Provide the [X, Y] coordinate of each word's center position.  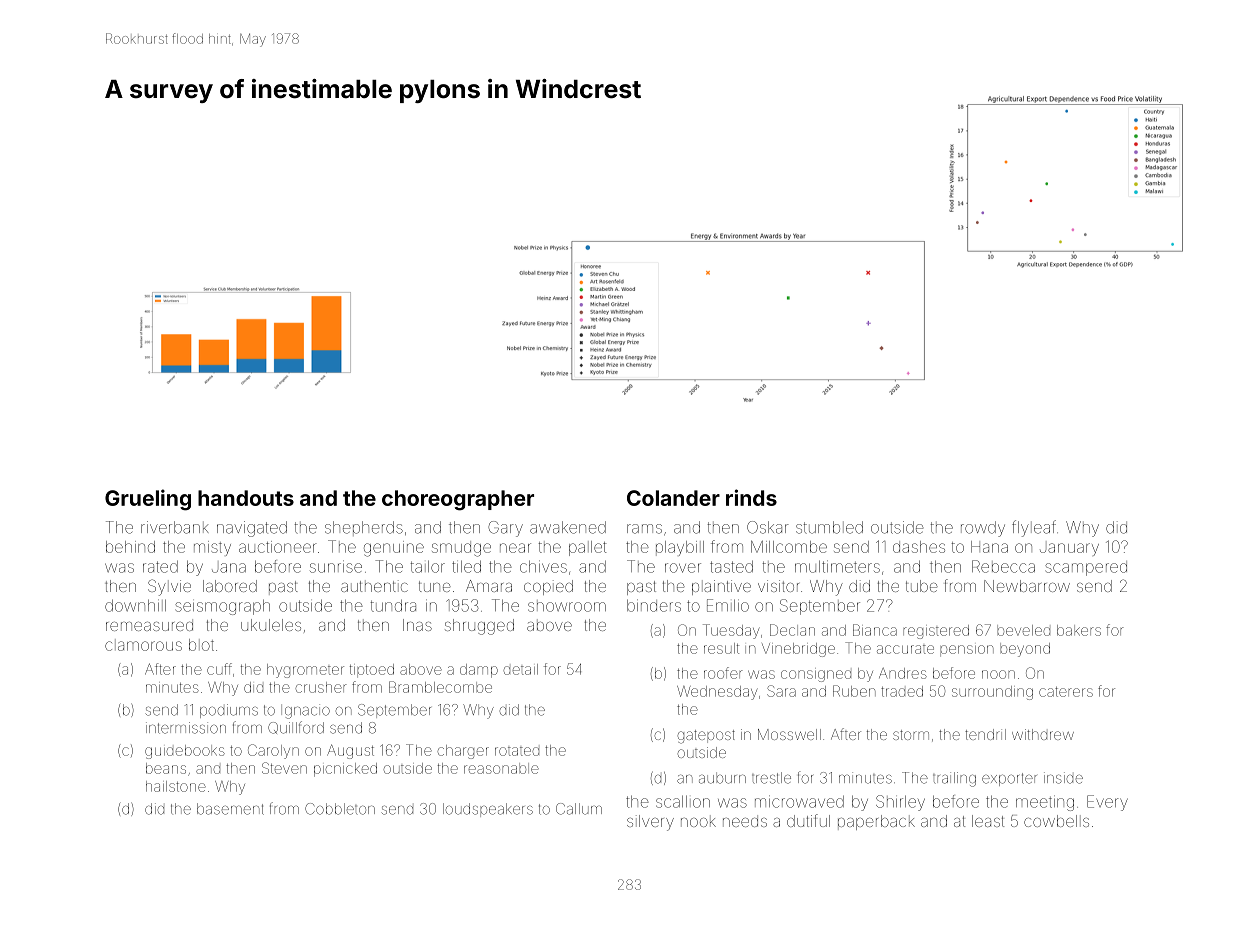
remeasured [149, 625]
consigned [816, 676]
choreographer [458, 500]
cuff [219, 669]
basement [230, 809]
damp [479, 671]
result [721, 648]
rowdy [983, 529]
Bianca [875, 630]
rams [644, 529]
